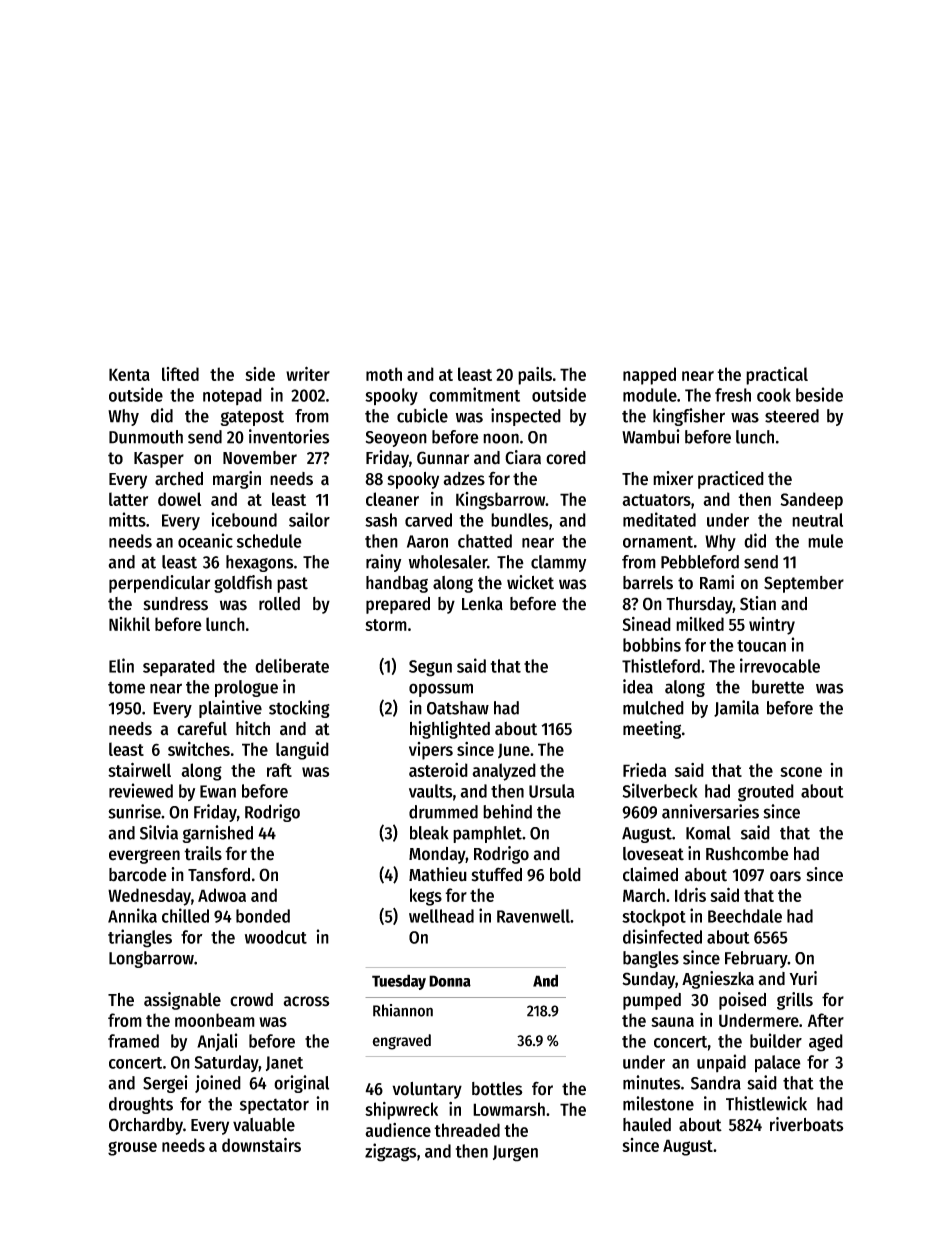 The height and width of the page is (1233, 952). Describe the element at coordinates (299, 709) in the page. I see `stocking` at that location.
